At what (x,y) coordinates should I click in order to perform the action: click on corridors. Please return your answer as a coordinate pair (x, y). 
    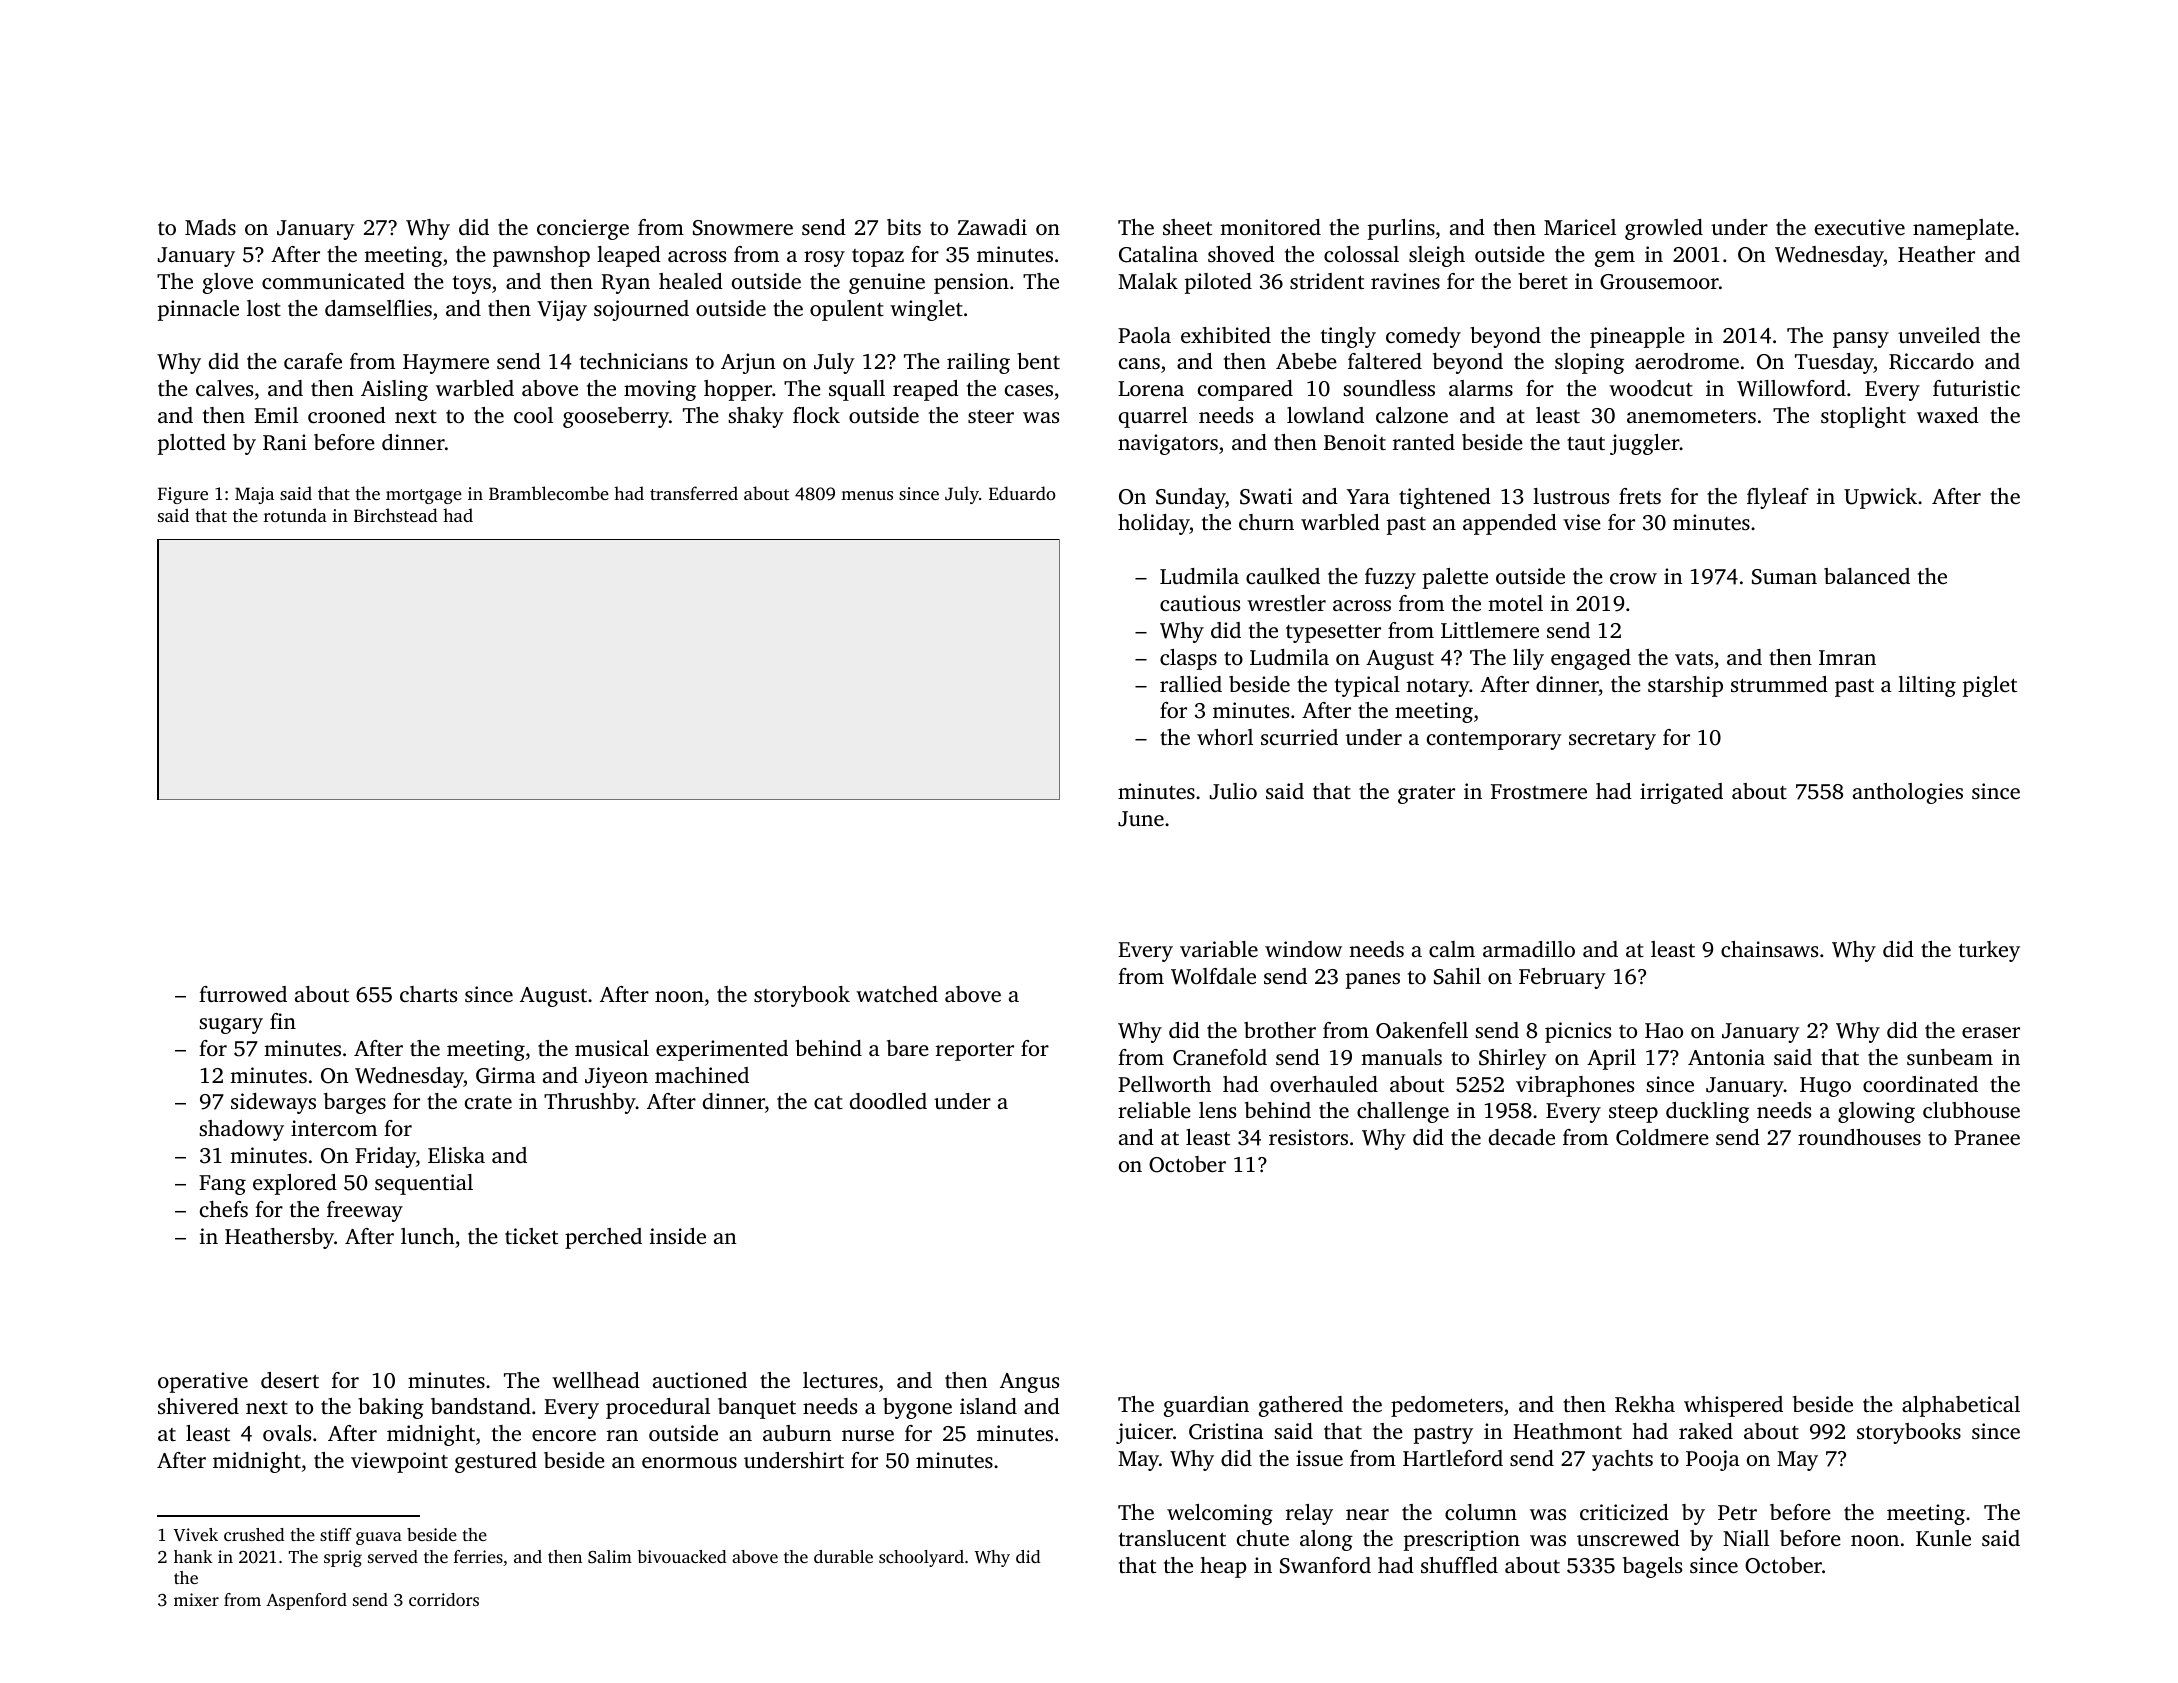
    Looking at the image, I should click on (444, 1599).
